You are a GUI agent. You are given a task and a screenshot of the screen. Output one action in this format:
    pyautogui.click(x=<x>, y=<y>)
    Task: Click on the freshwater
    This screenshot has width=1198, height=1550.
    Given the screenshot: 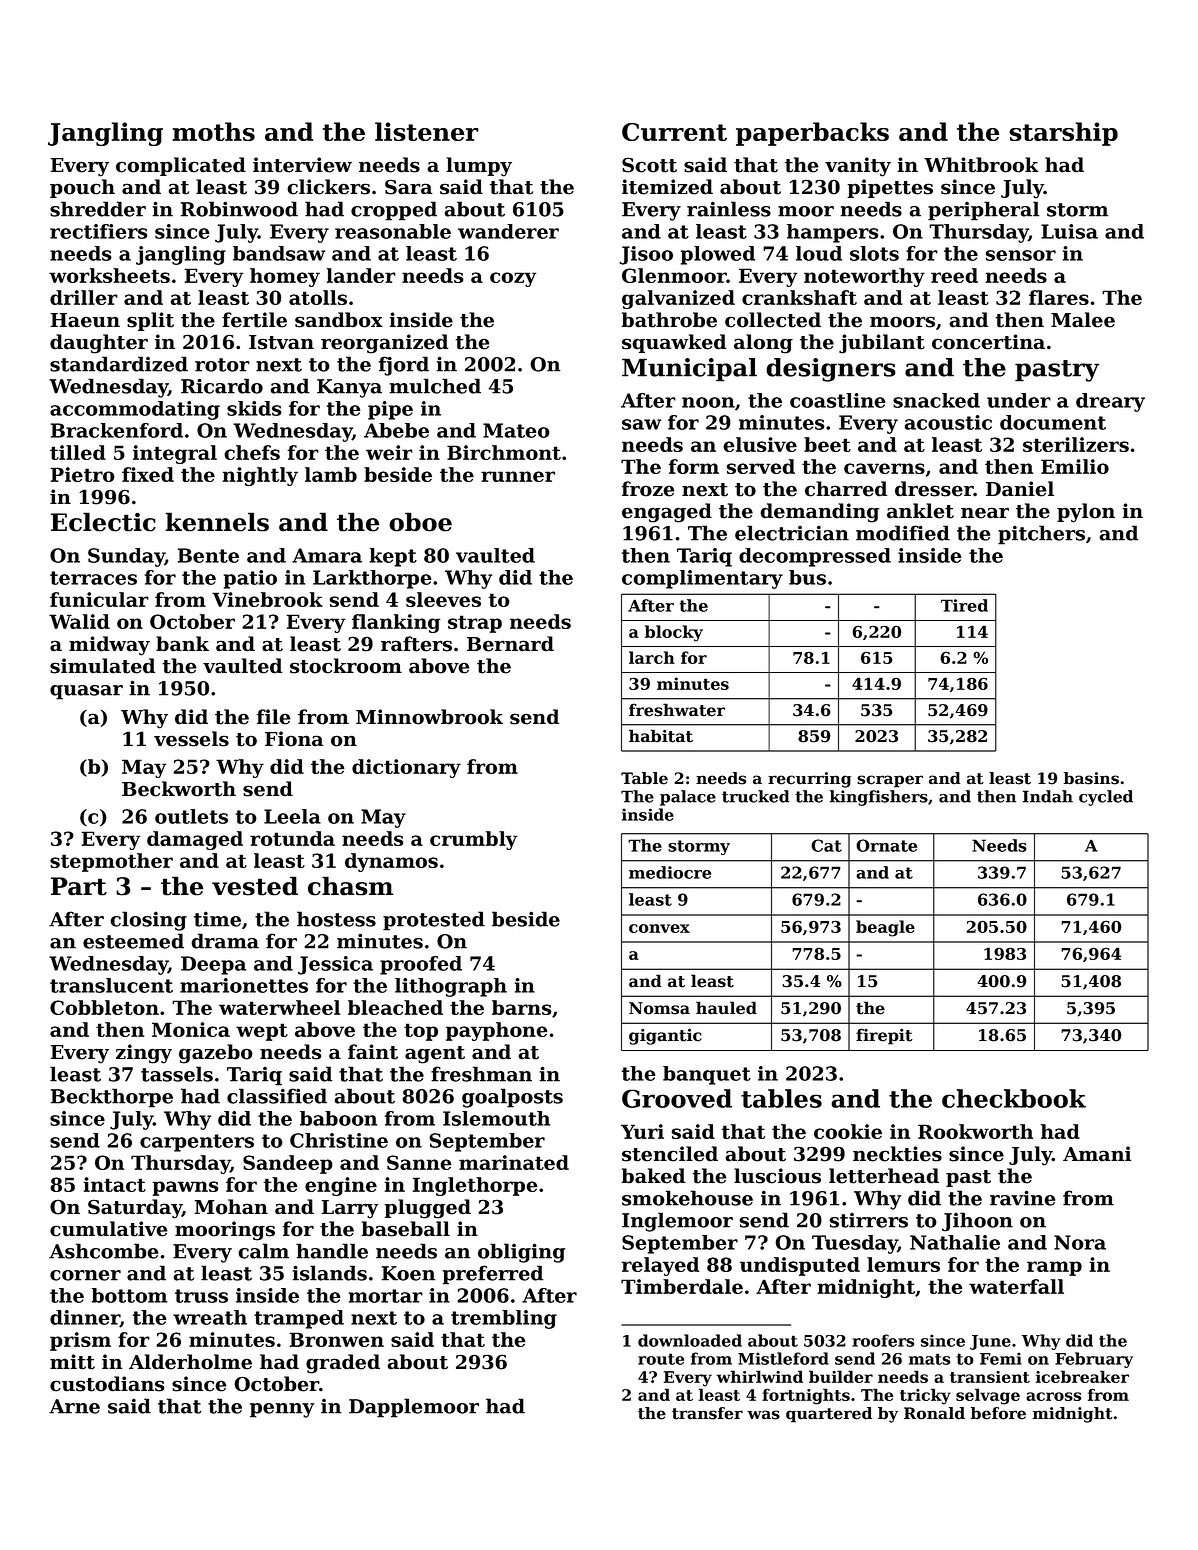 What is the action you would take?
    pyautogui.click(x=677, y=710)
